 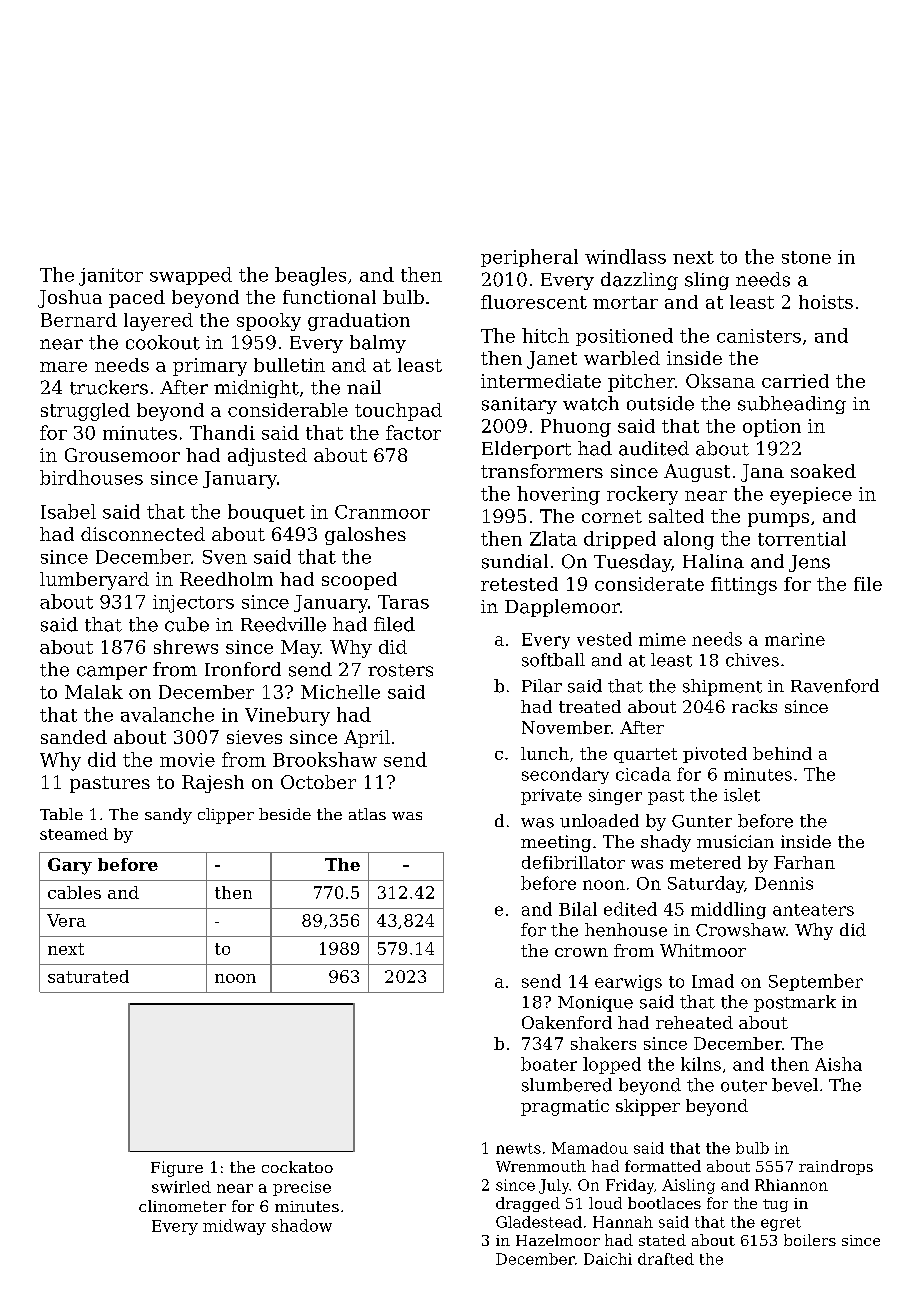 I want to click on stone, so click(x=806, y=257).
